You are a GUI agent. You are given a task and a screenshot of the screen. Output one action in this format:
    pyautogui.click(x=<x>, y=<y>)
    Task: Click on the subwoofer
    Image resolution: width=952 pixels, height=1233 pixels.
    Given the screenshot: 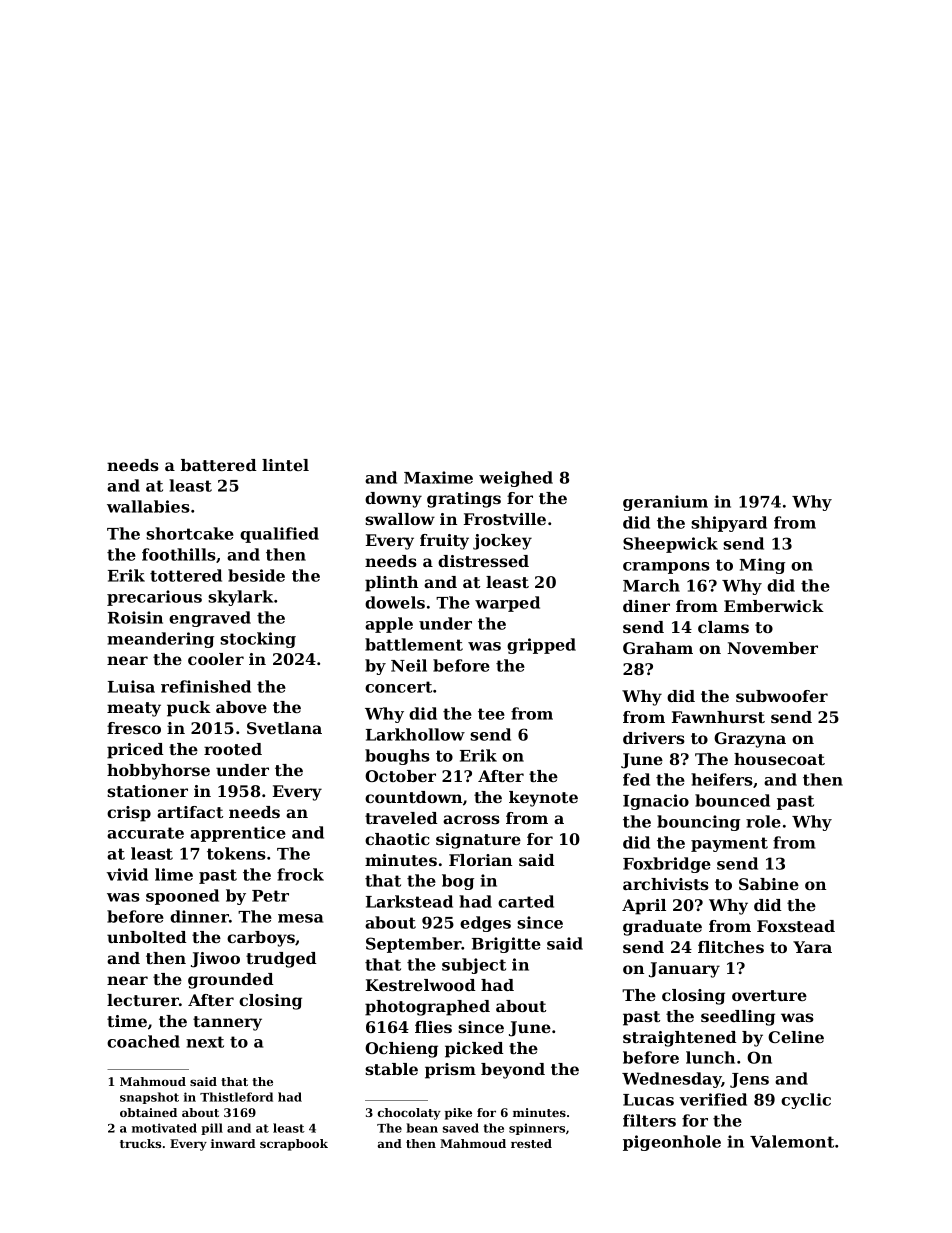 What is the action you would take?
    pyautogui.click(x=782, y=696)
